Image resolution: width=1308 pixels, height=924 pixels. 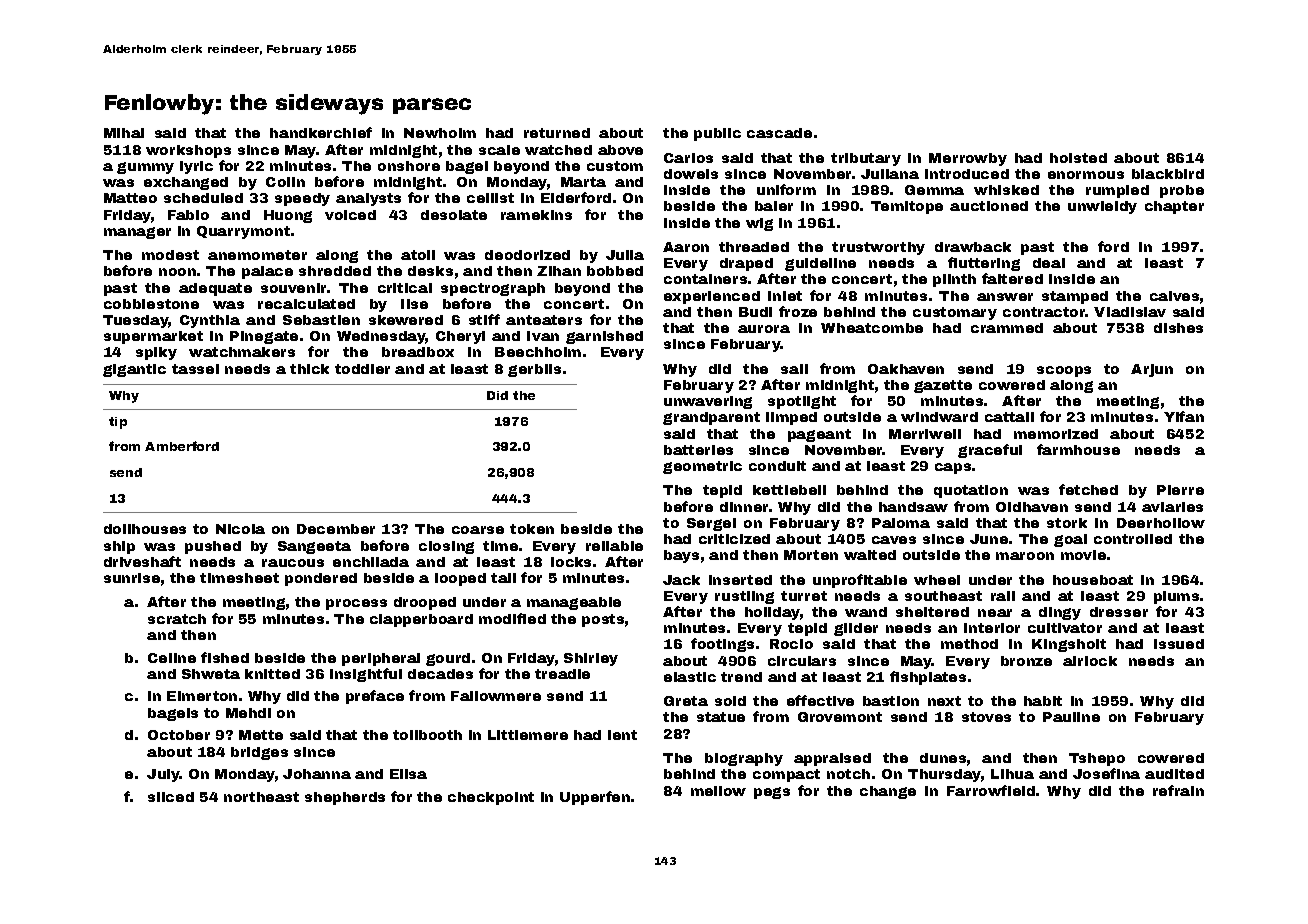 What do you see at coordinates (1065, 628) in the image?
I see `cultivator` at bounding box center [1065, 628].
